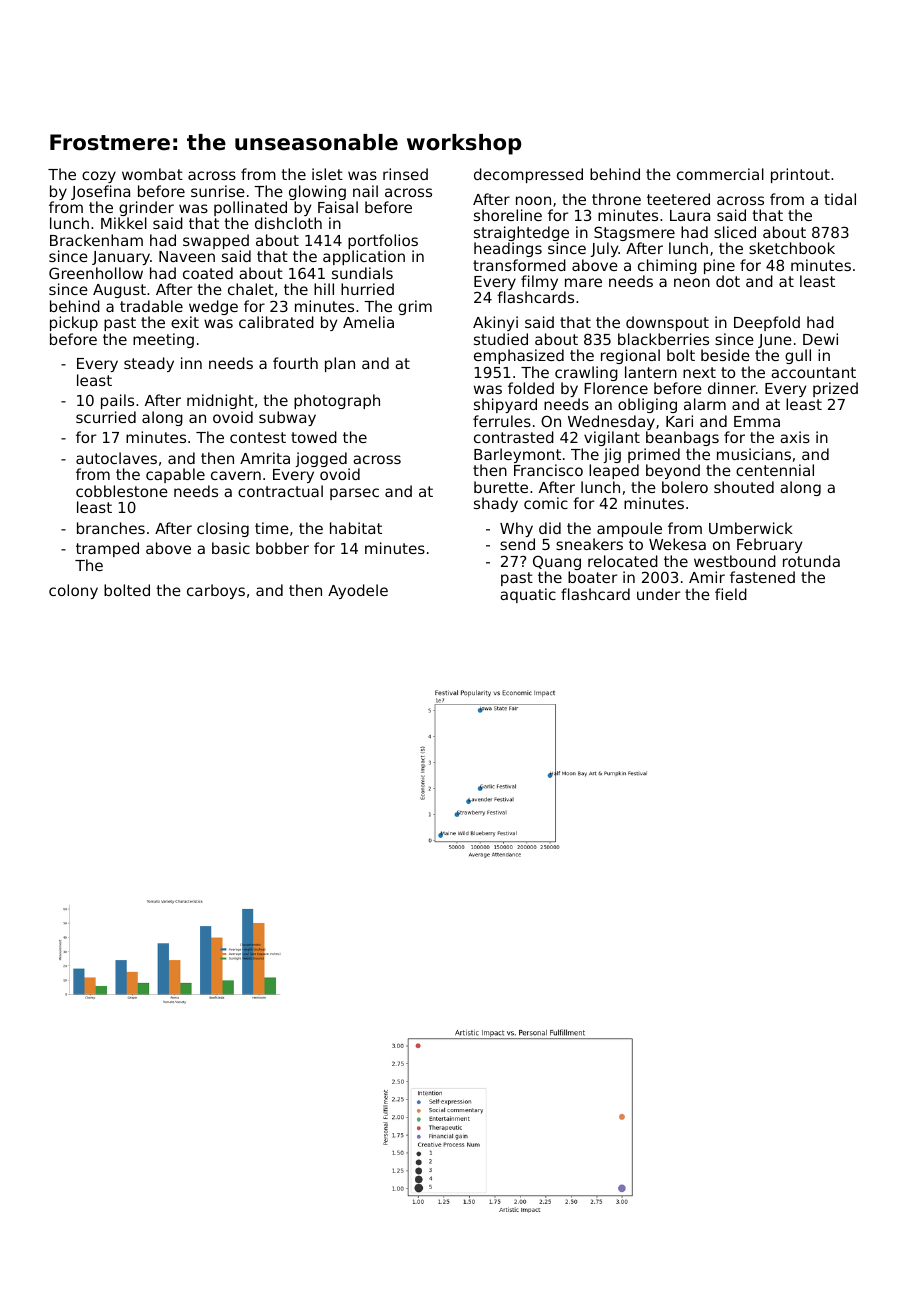 This page has height=1316, width=908. What do you see at coordinates (287, 418) in the page?
I see `subway` at bounding box center [287, 418].
